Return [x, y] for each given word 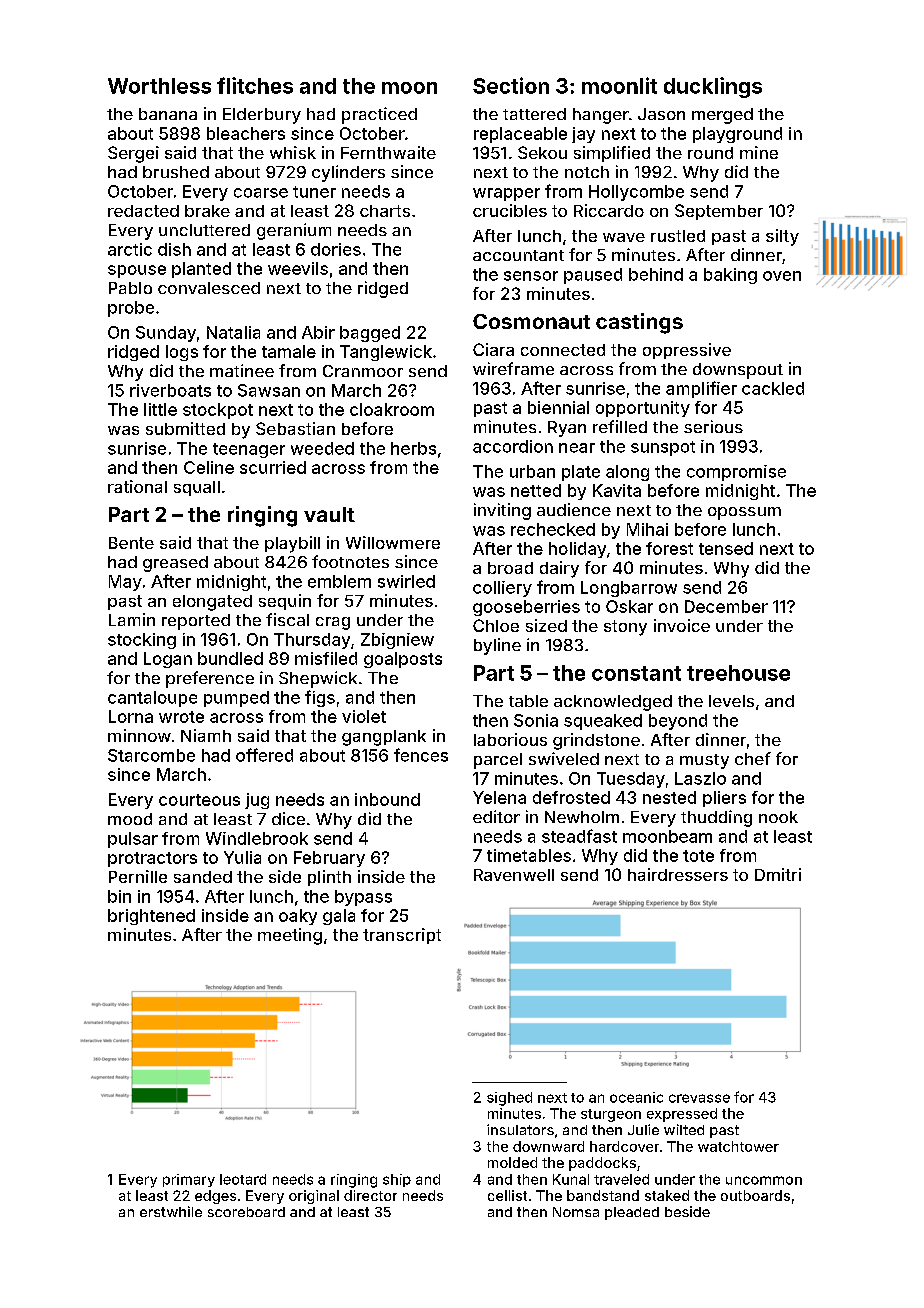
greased [175, 564]
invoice [682, 625]
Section [511, 85]
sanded [203, 877]
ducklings [713, 87]
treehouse [738, 673]
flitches [255, 85]
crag [333, 623]
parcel [498, 761]
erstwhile [171, 1211]
